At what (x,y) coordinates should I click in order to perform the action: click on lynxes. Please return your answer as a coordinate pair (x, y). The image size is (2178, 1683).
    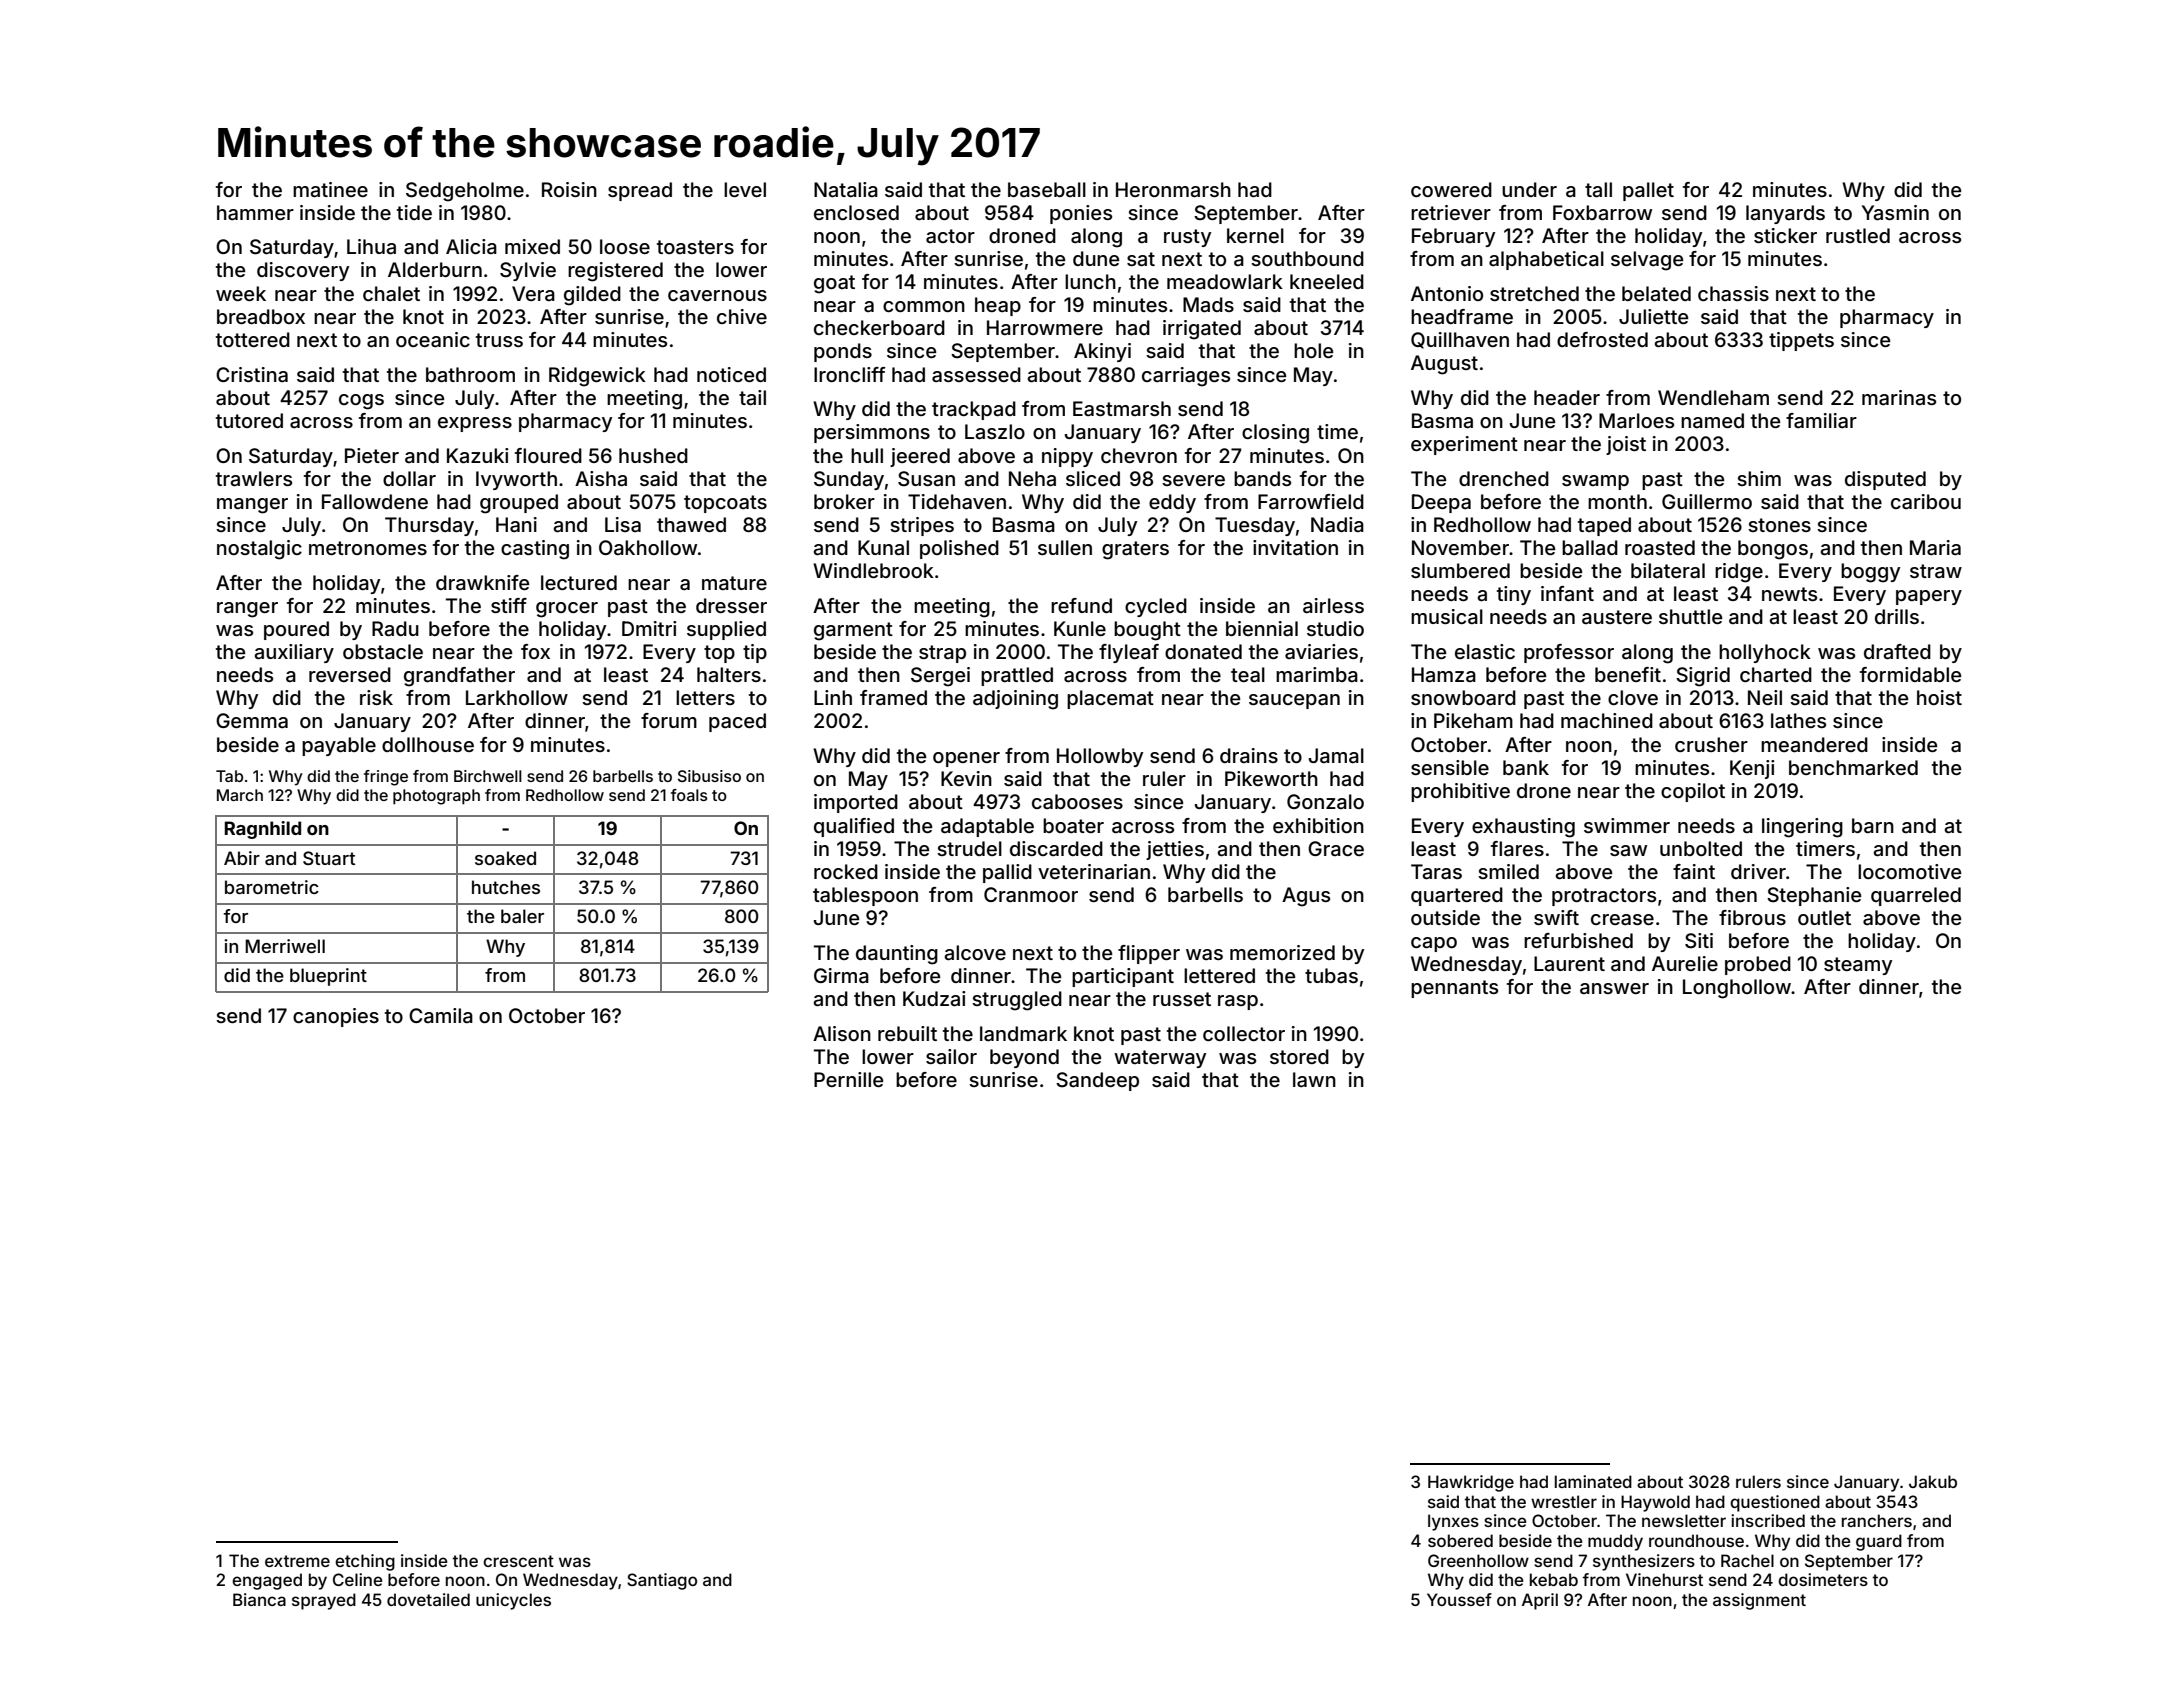
    Looking at the image, I should click on (1453, 1522).
